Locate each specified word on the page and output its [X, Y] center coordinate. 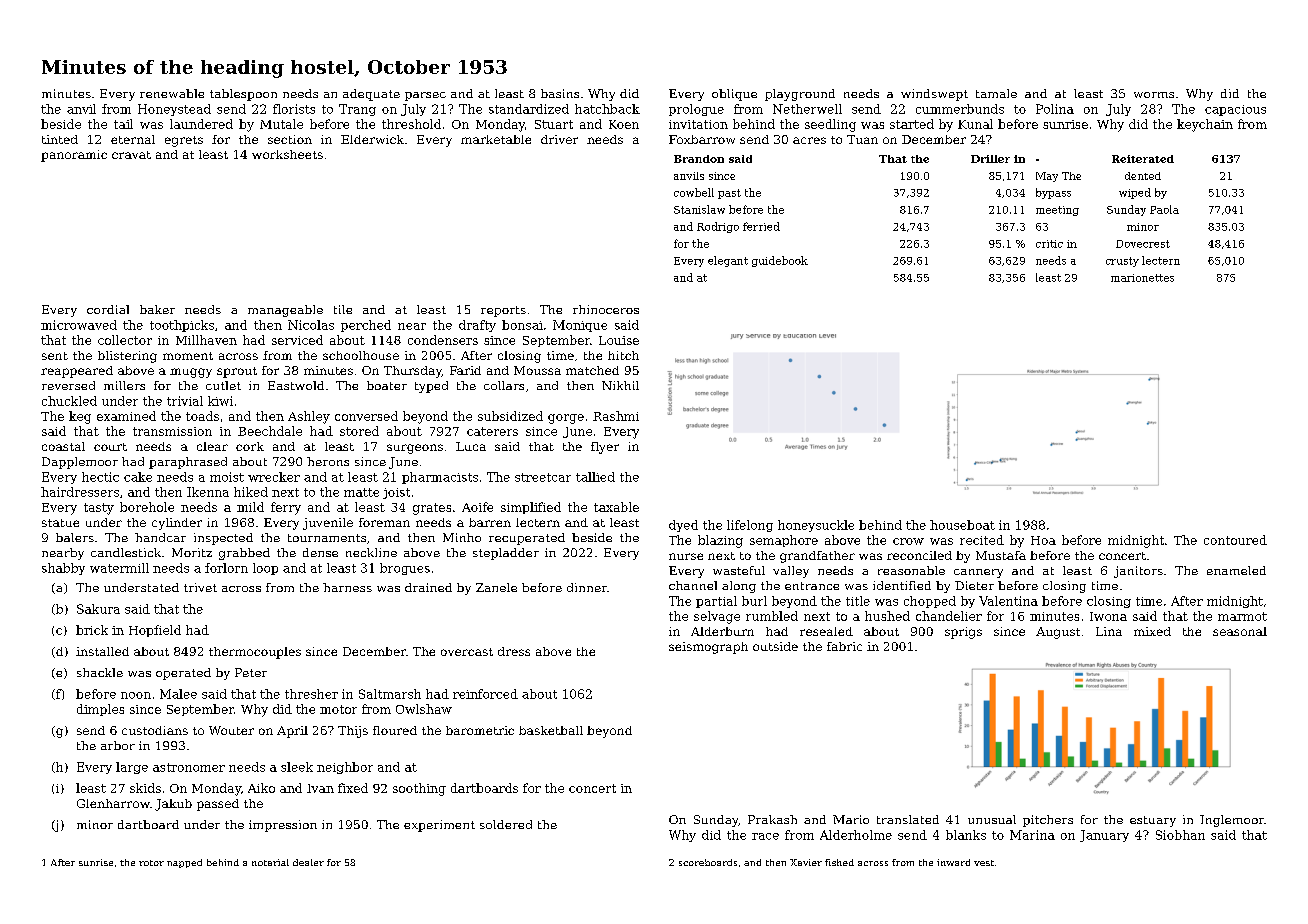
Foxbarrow [702, 139]
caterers [492, 431]
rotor [151, 863]
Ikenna [208, 492]
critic [1049, 244]
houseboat [962, 525]
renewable [172, 93]
